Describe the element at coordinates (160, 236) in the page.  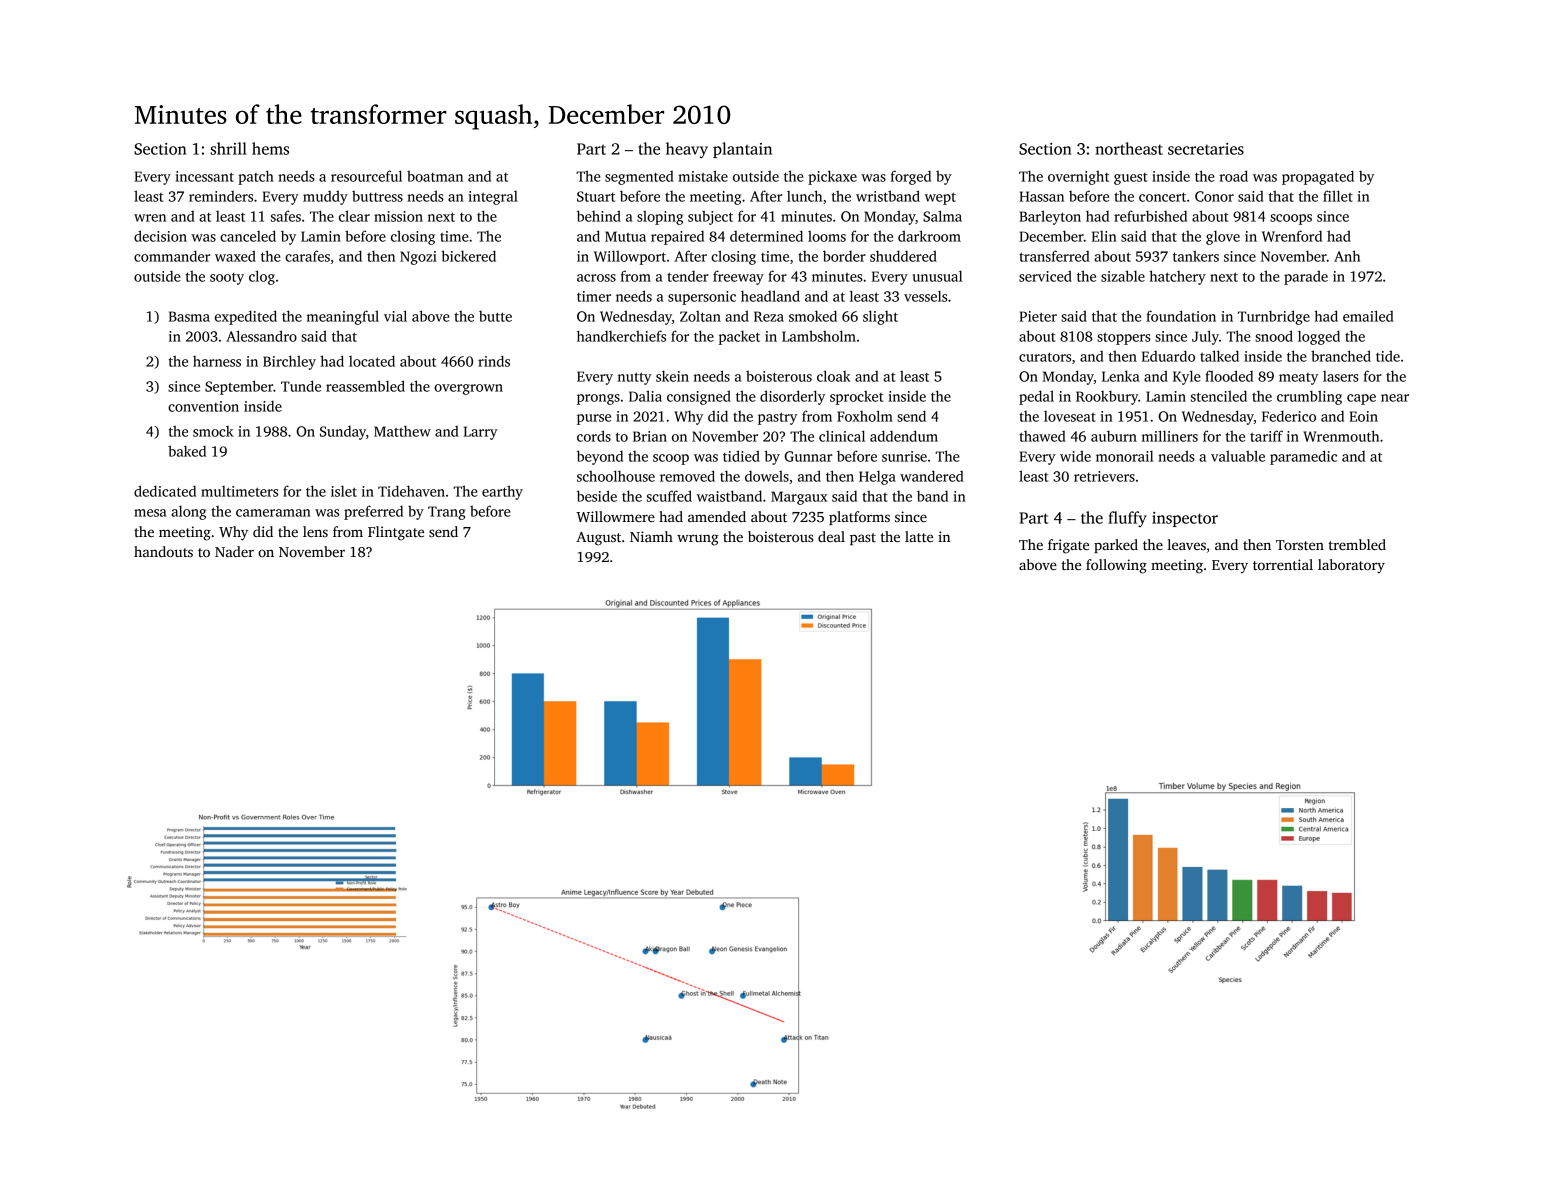
I see `decision` at that location.
